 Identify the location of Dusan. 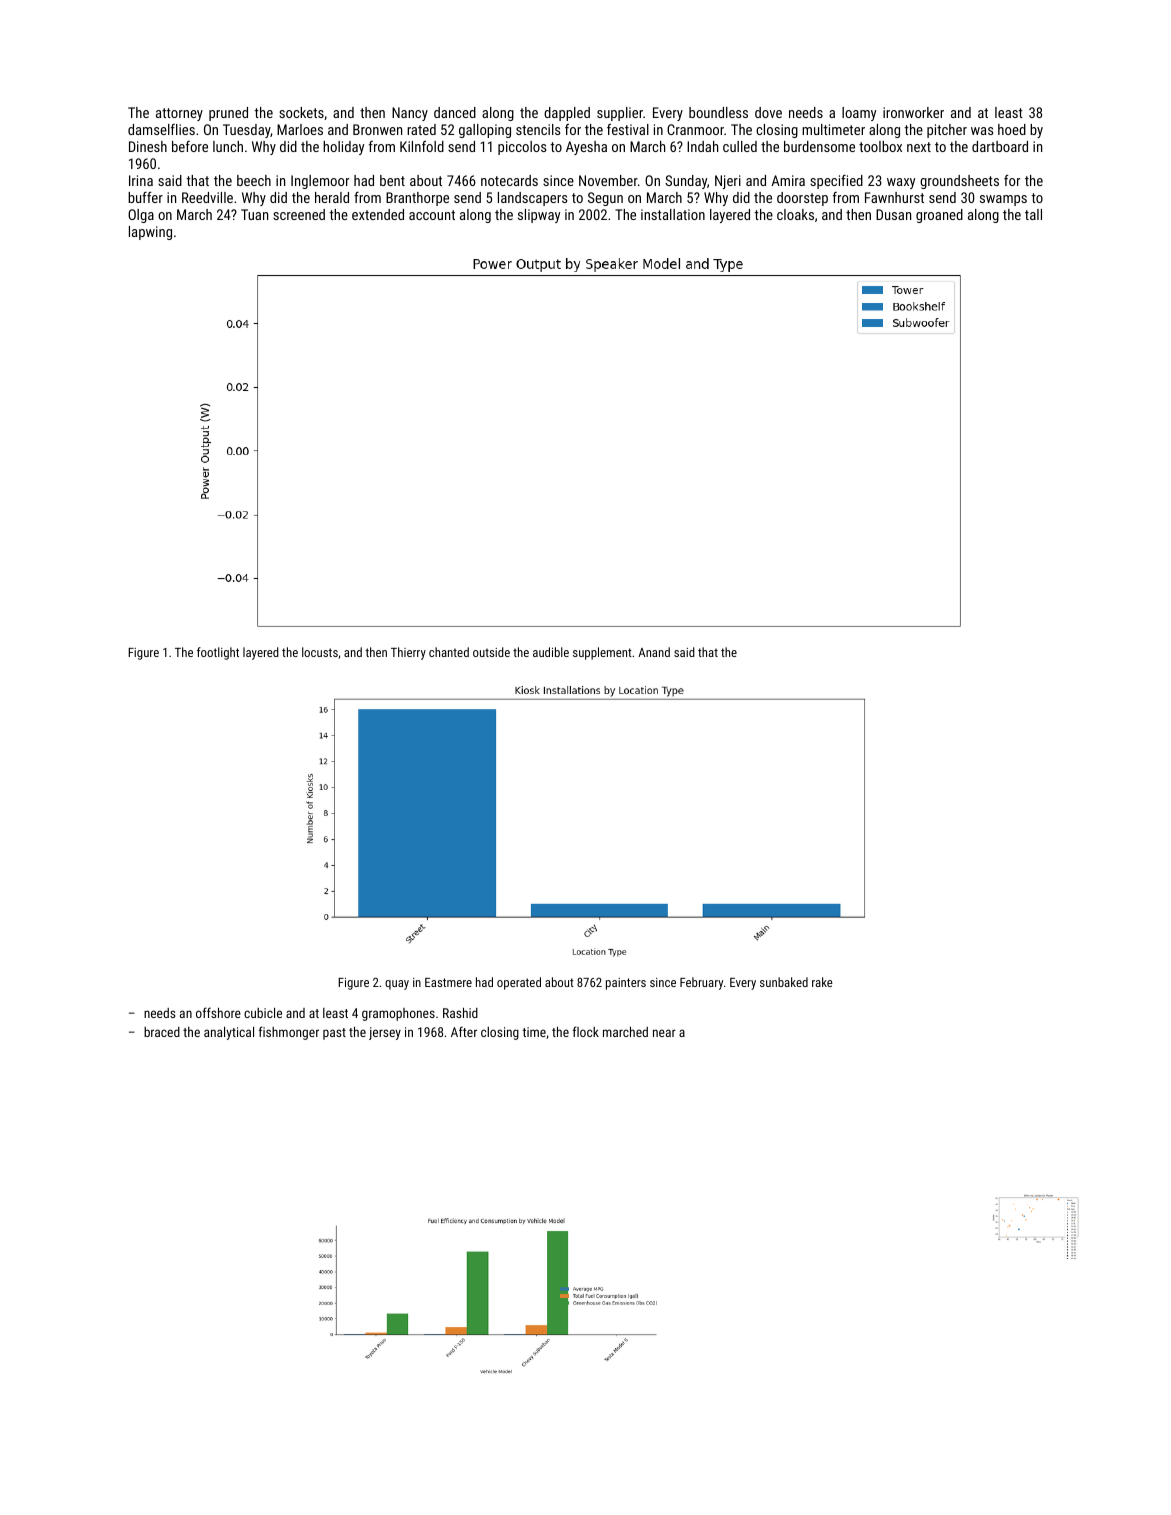
(893, 214).
